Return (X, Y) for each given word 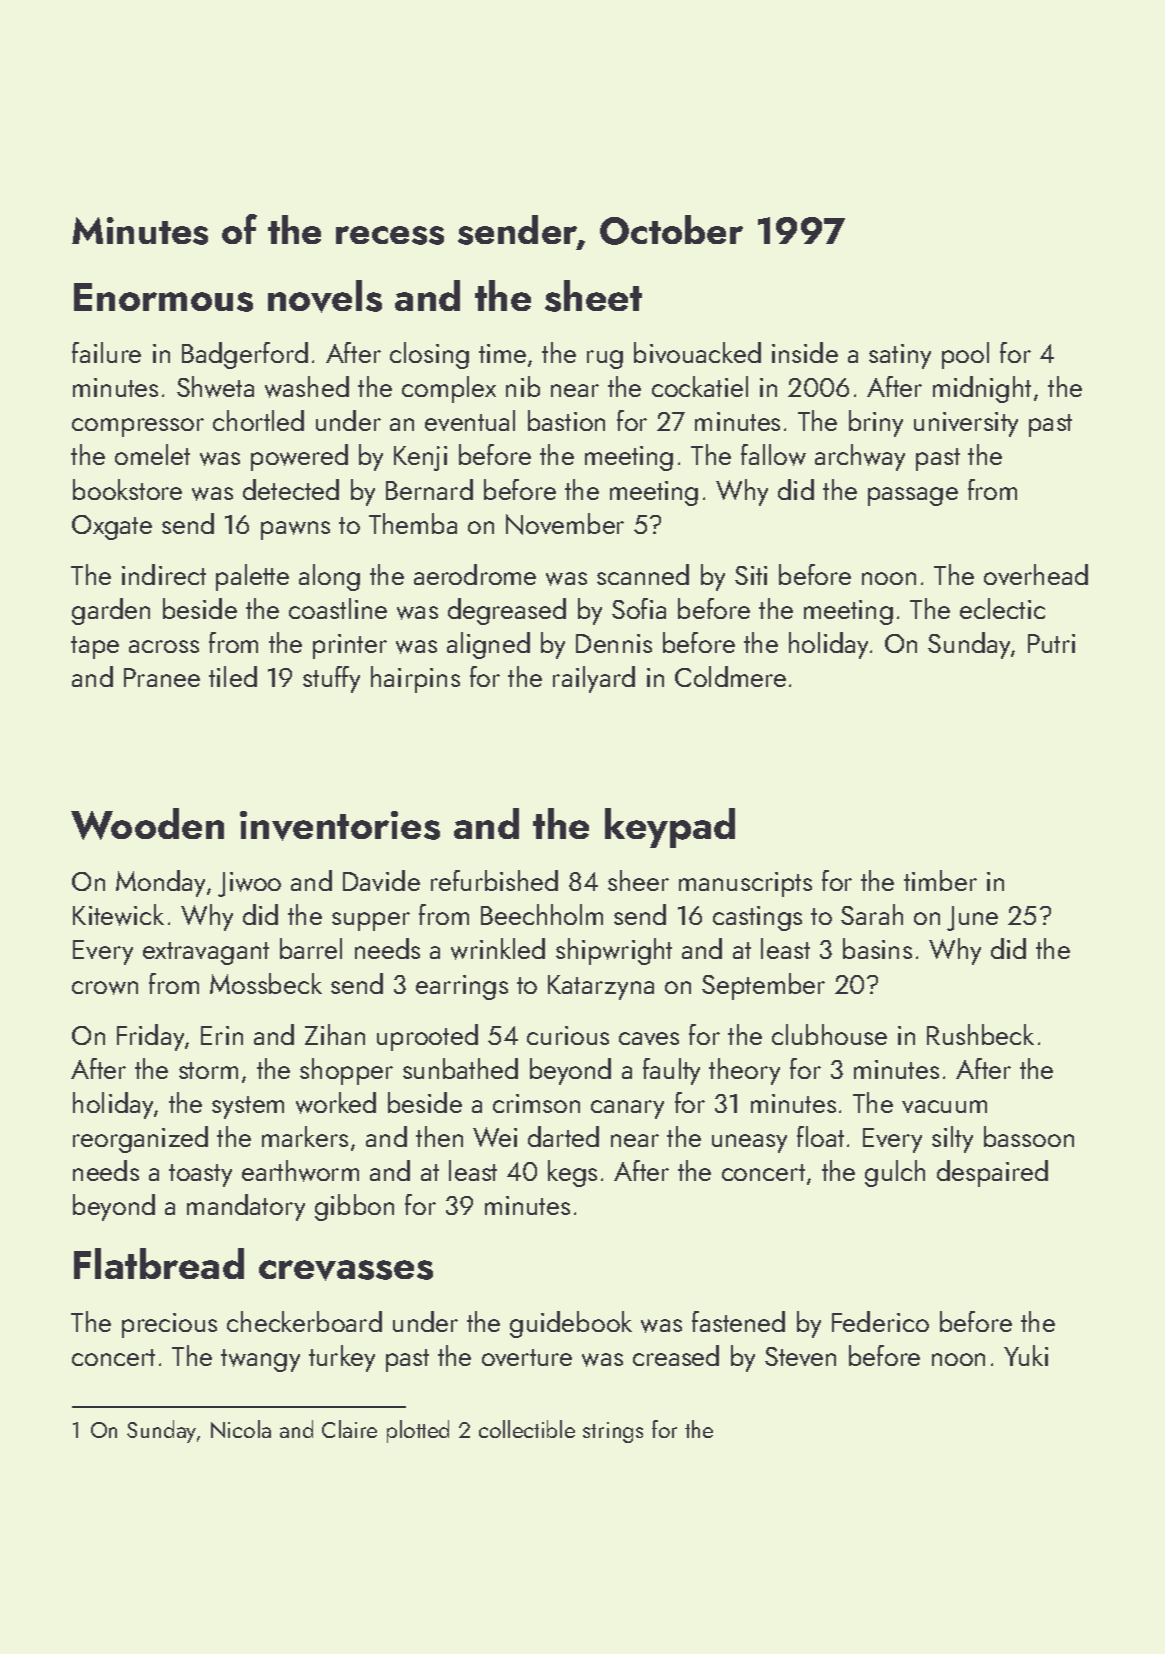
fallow (773, 455)
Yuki (1026, 1355)
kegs (572, 1173)
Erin (222, 1035)
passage (913, 496)
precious (169, 1325)
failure (106, 352)
